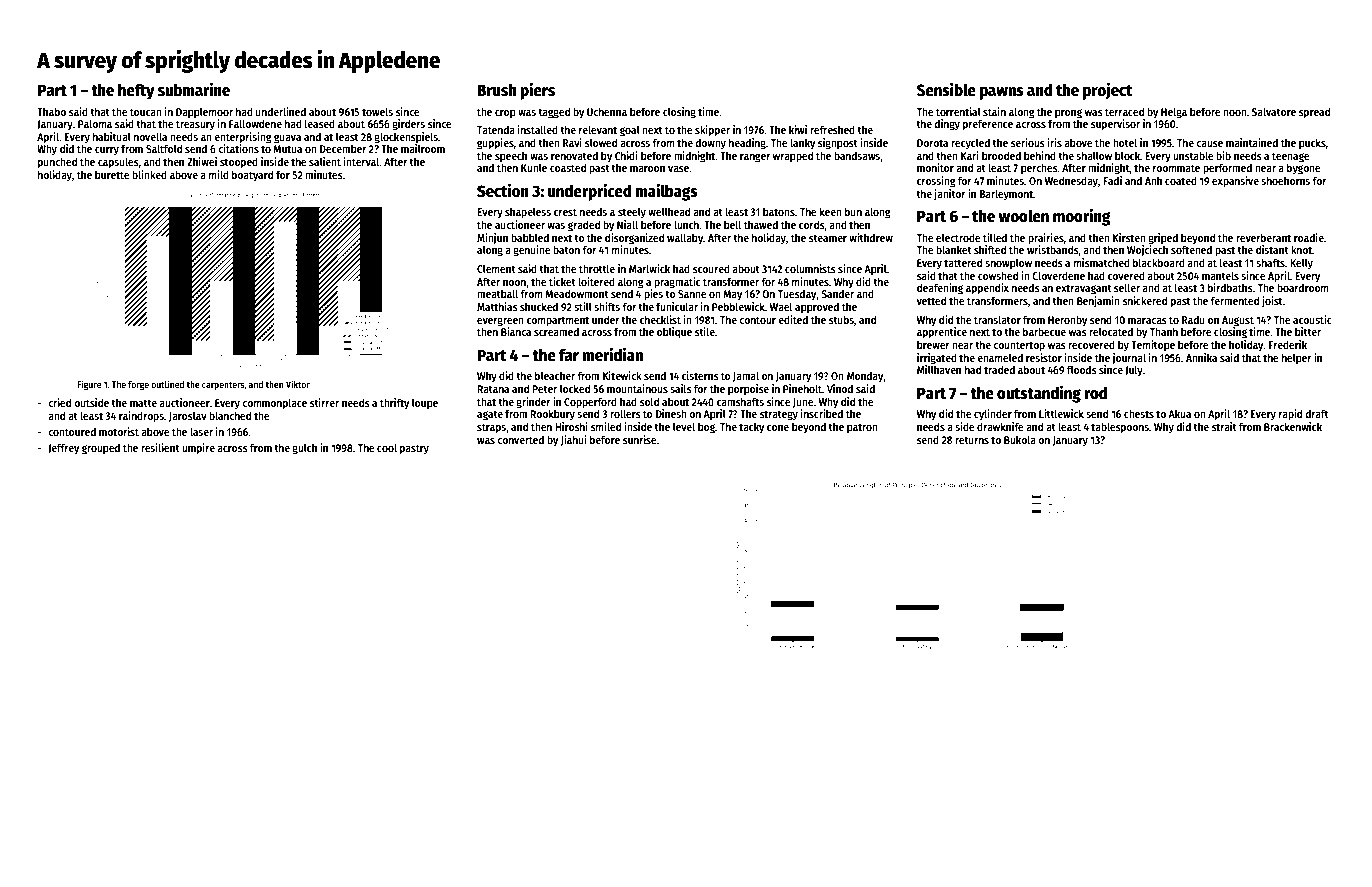 The width and height of the image is (1372, 887). I want to click on helper, so click(1297, 359).
